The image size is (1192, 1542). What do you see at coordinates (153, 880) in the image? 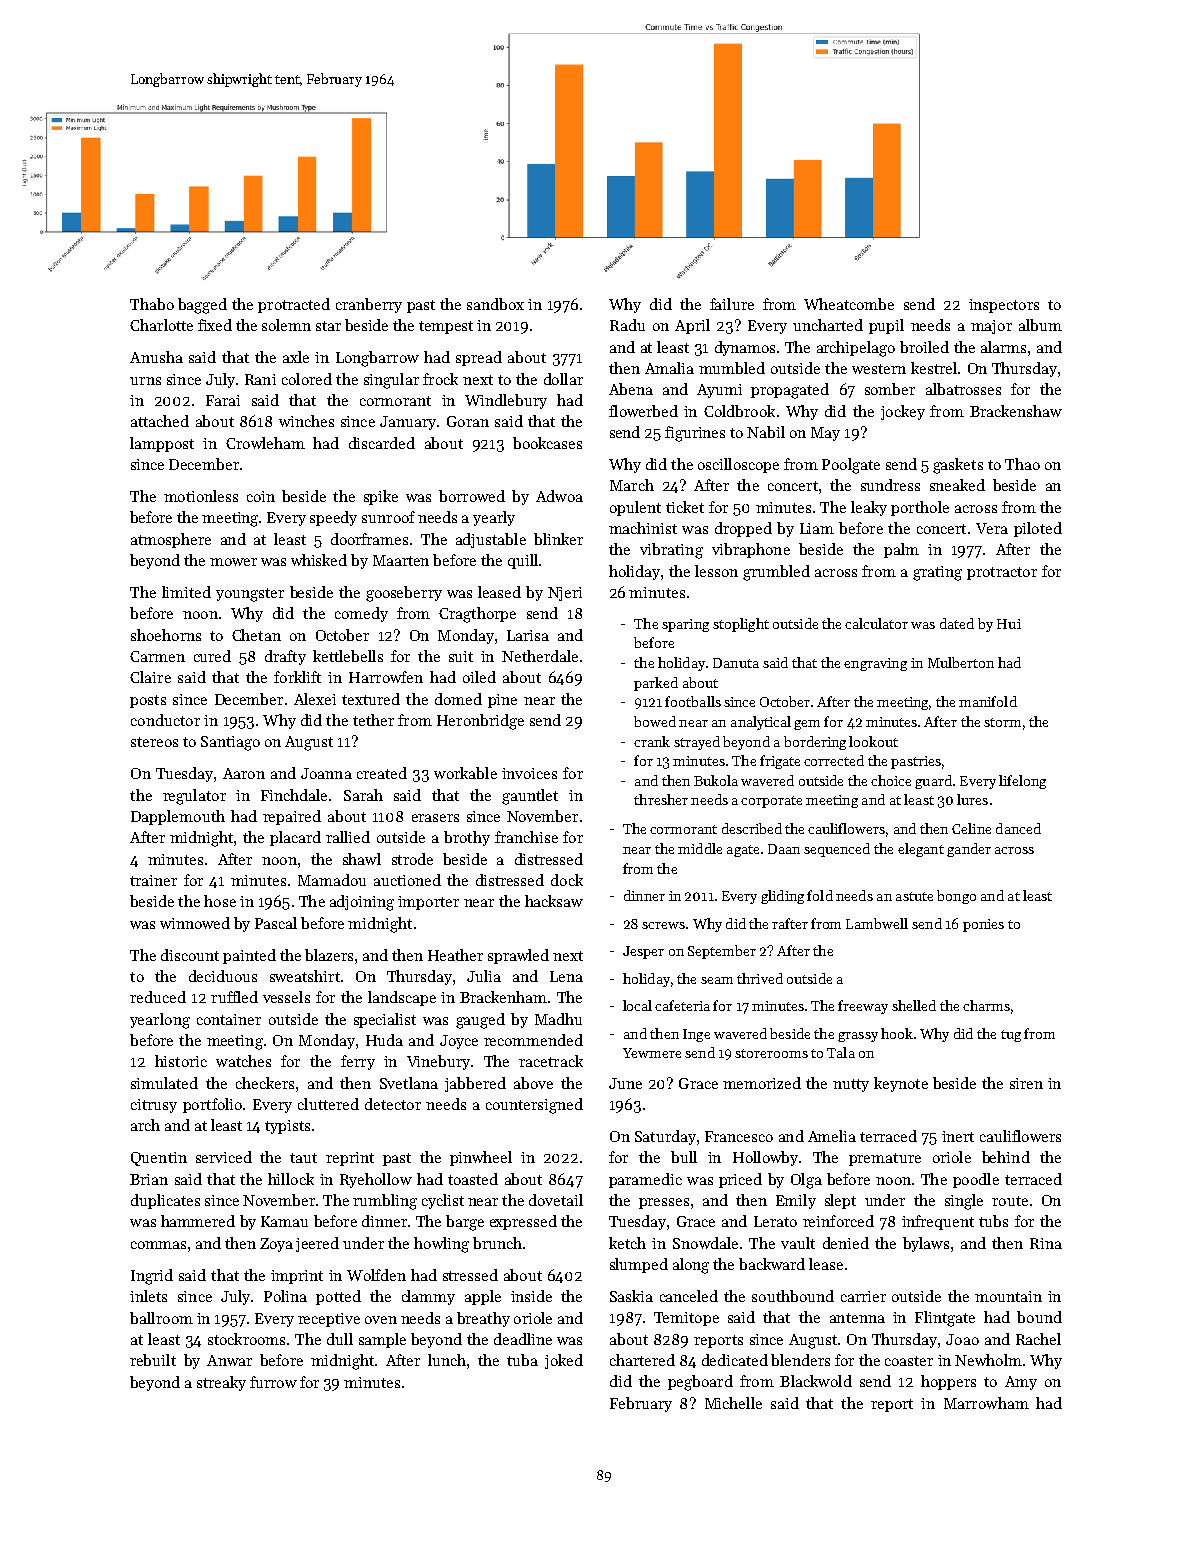
I see `trainer` at bounding box center [153, 880].
